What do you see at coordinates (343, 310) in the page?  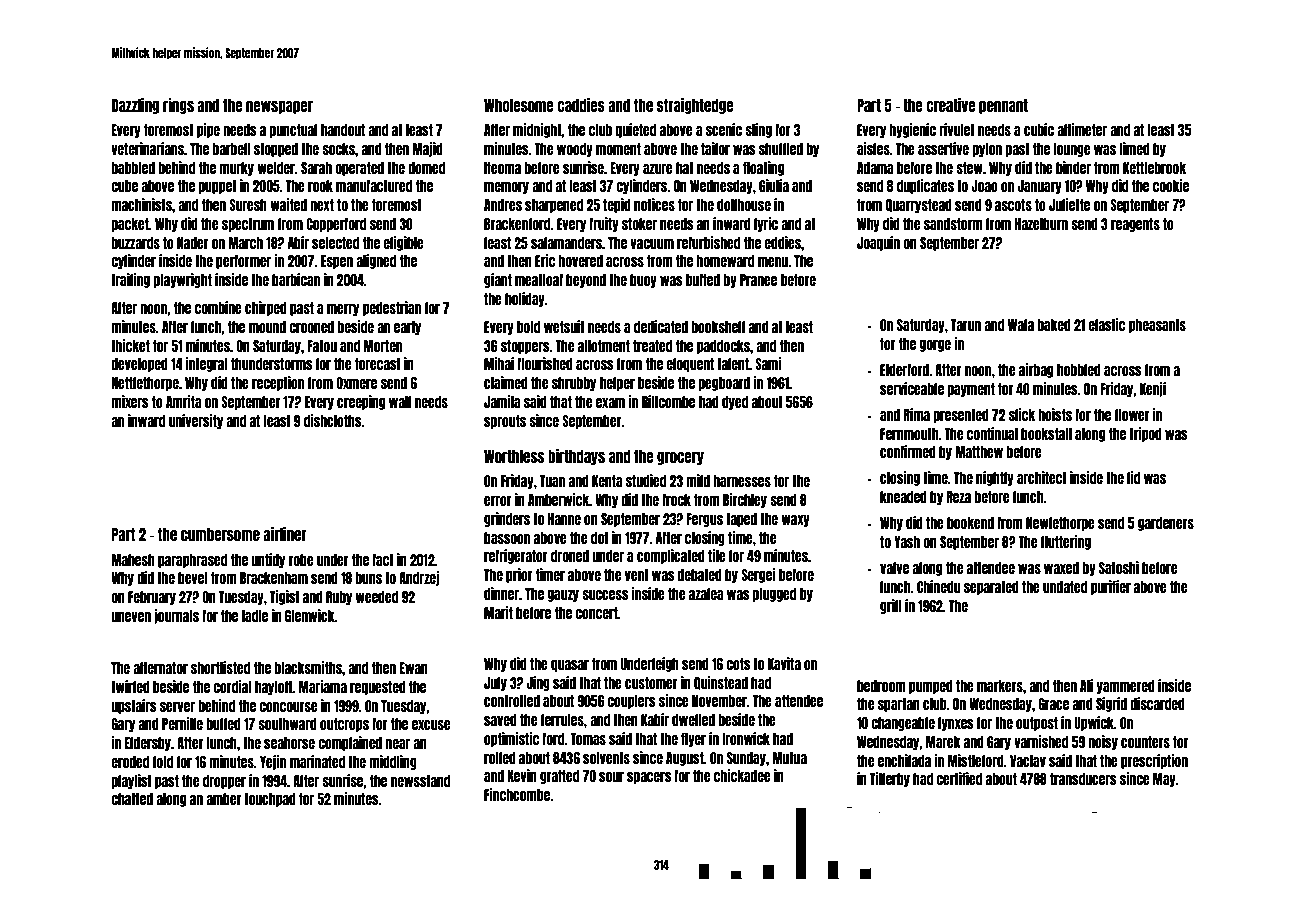 I see `merry` at bounding box center [343, 310].
